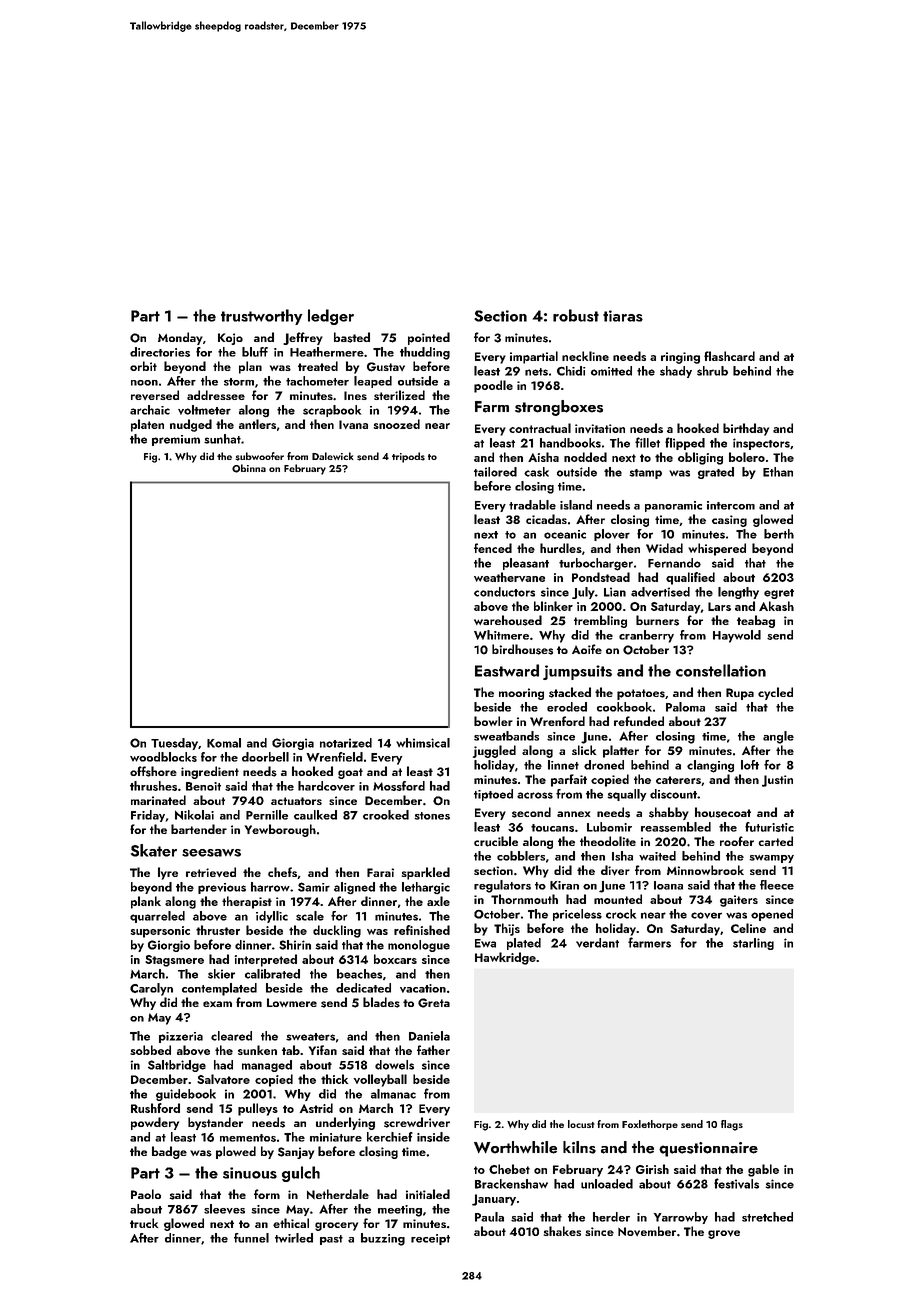 This page has width=924, height=1314. What do you see at coordinates (717, 549) in the page?
I see `whispered` at bounding box center [717, 549].
